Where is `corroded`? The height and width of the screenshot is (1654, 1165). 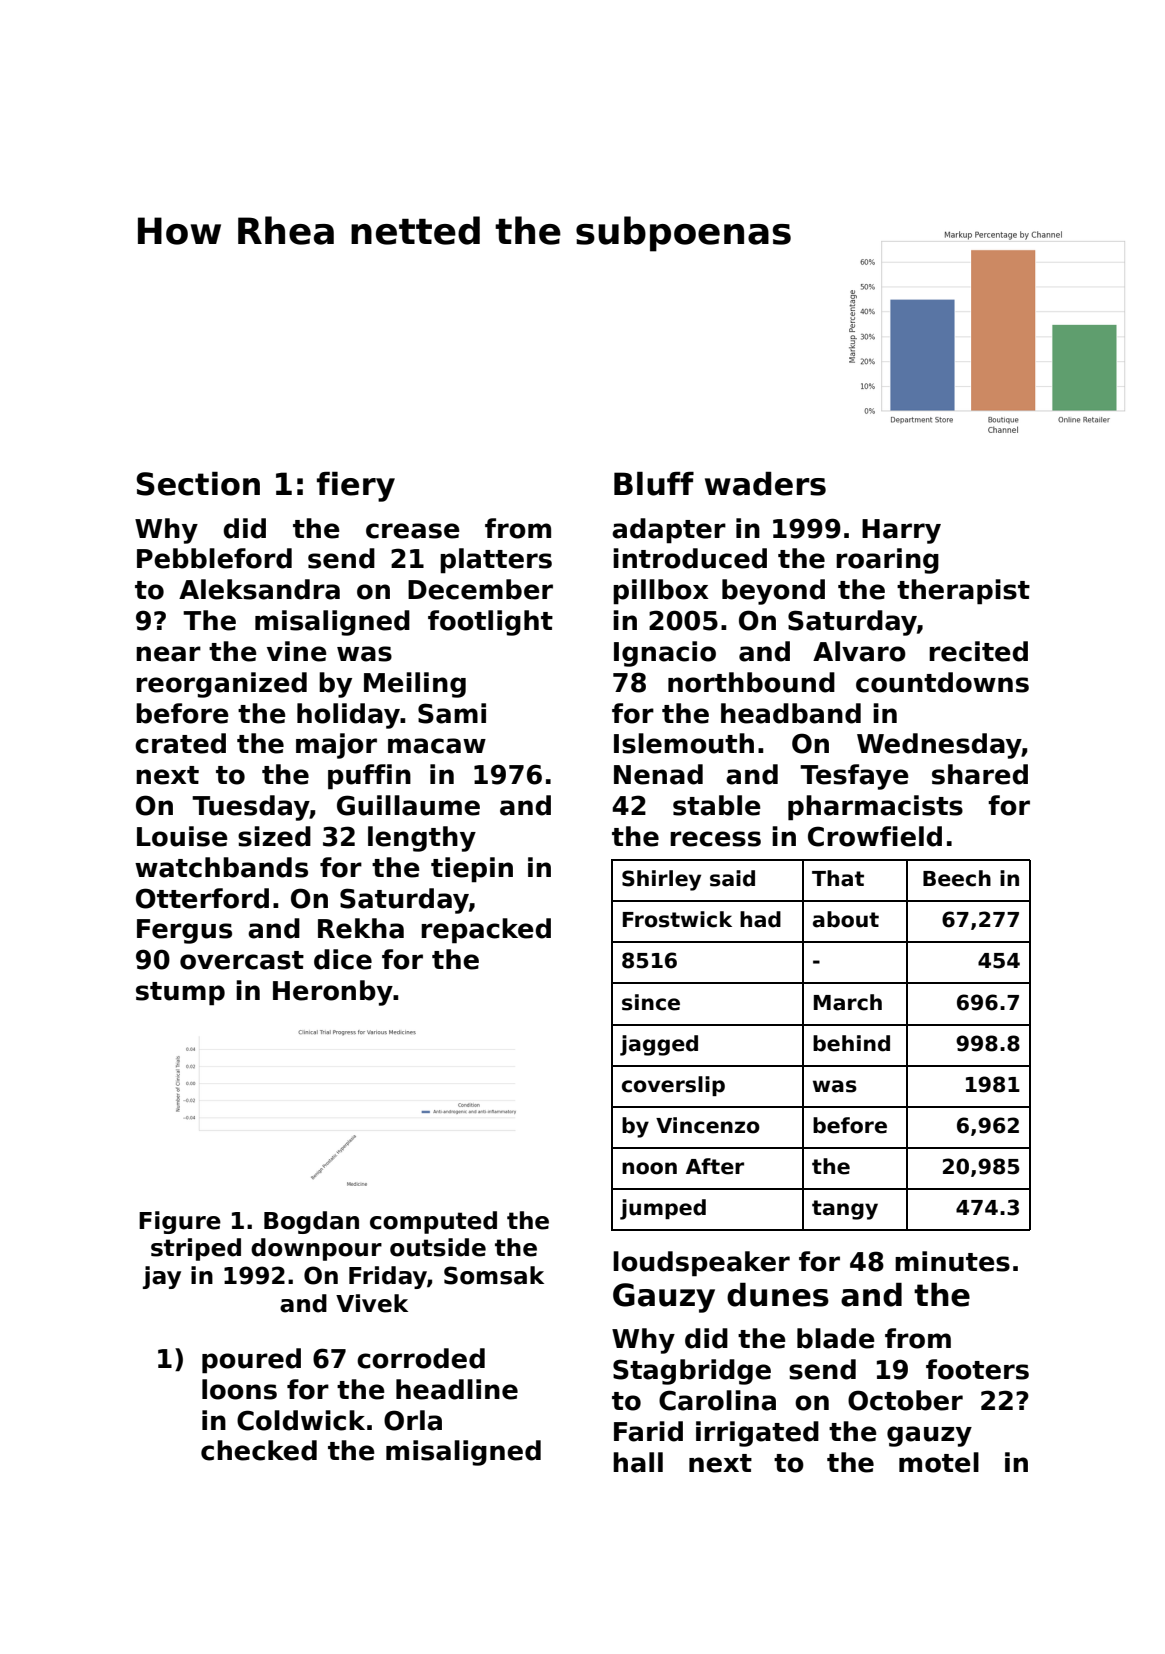 corroded is located at coordinates (421, 1358).
